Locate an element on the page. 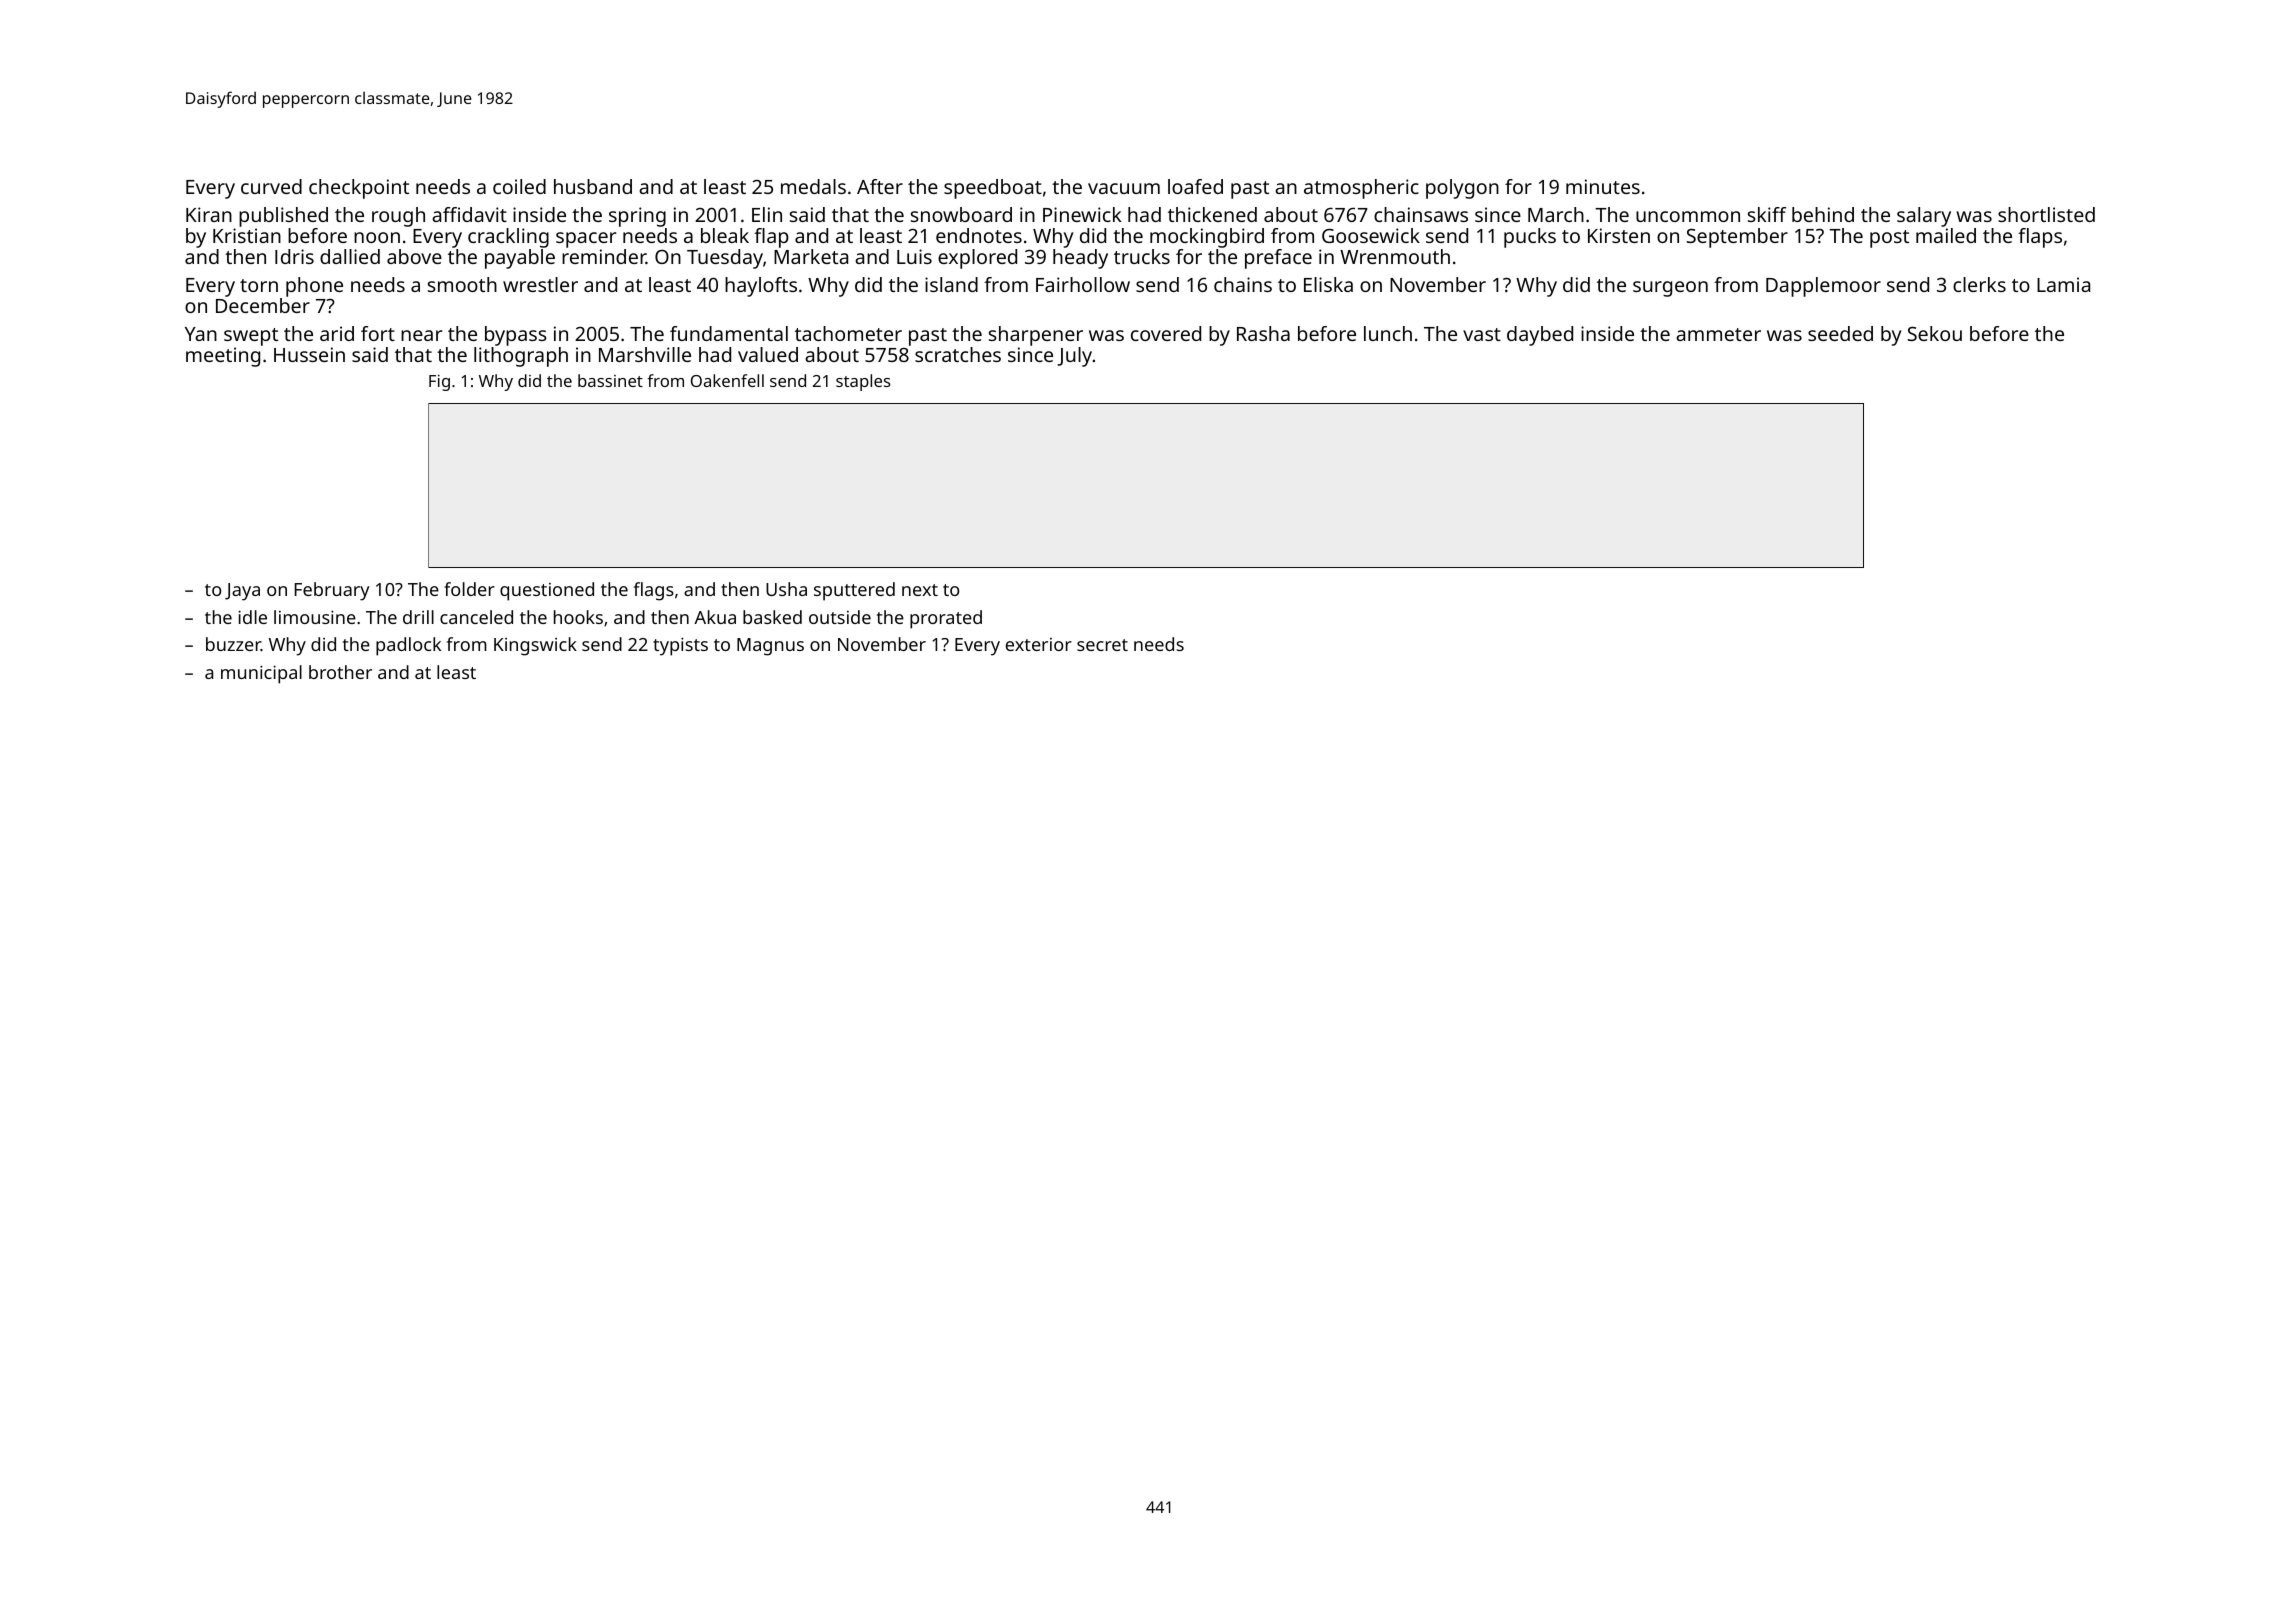  atmospheric is located at coordinates (1361, 189).
